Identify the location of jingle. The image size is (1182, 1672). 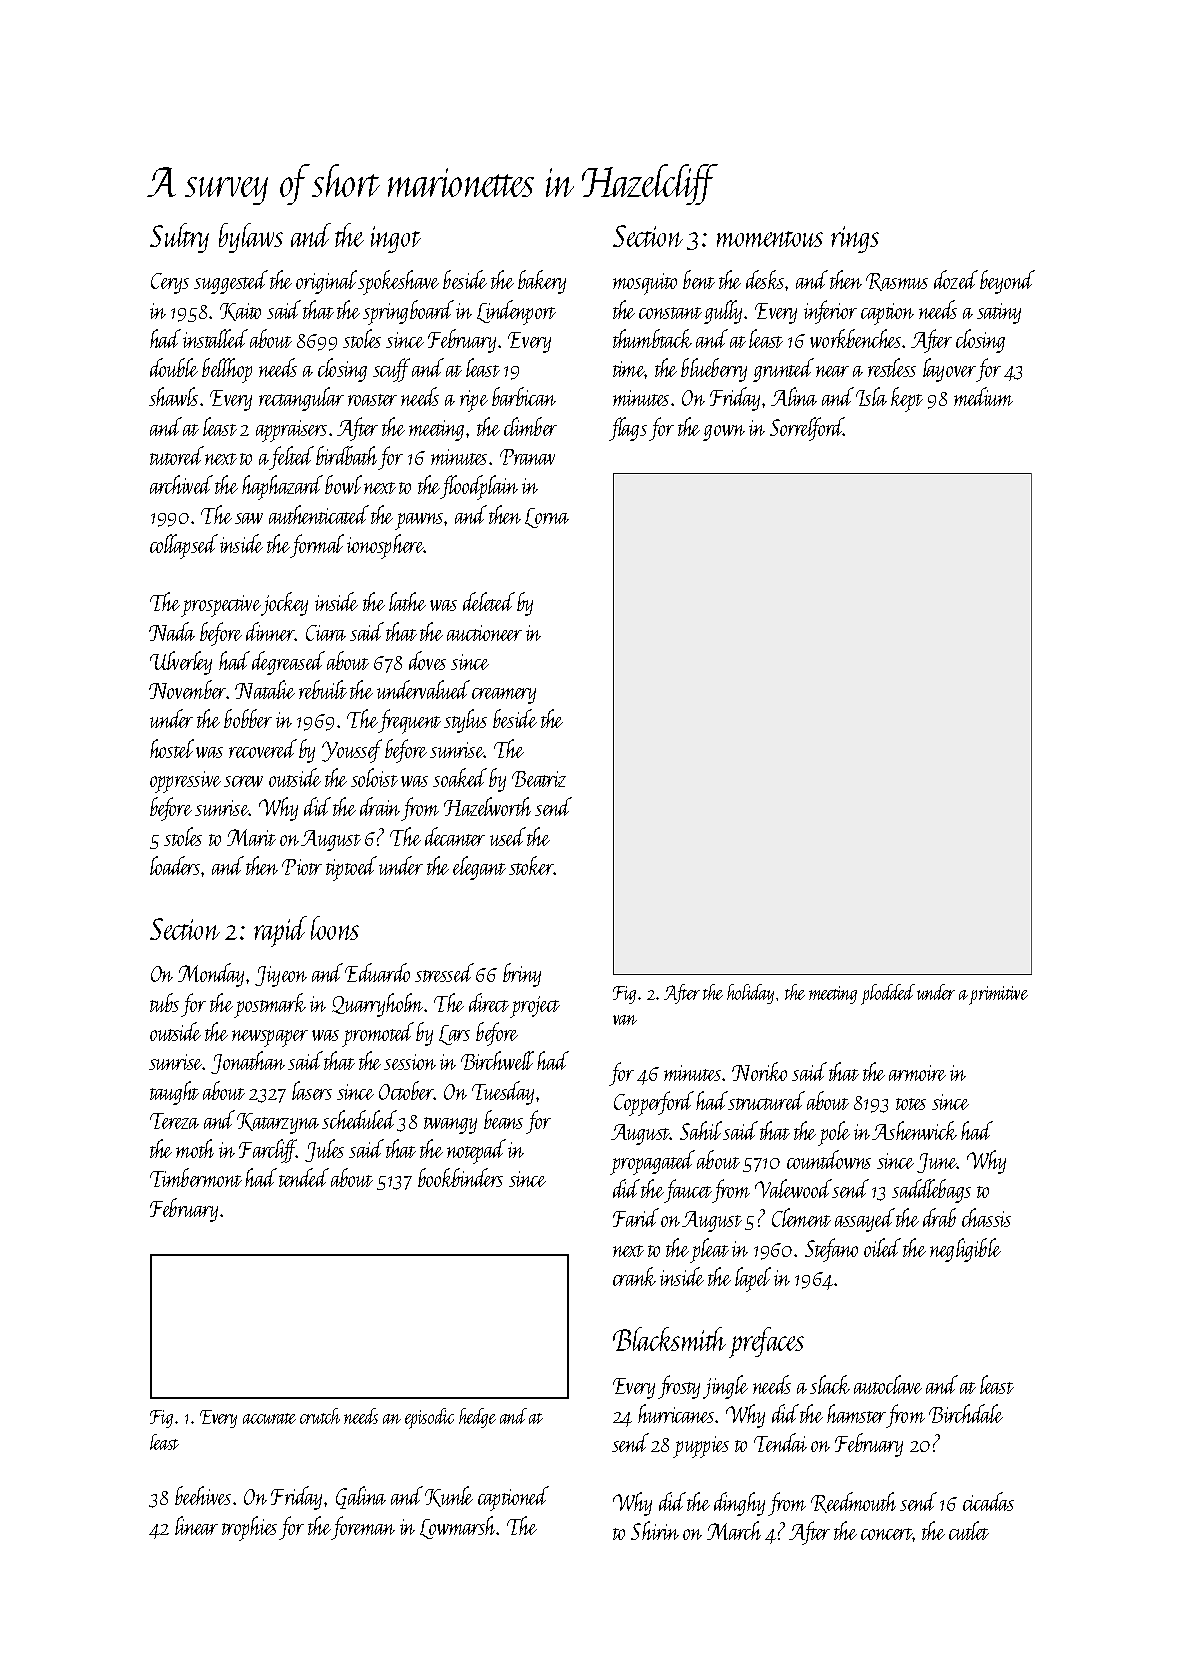
(725, 1387).
